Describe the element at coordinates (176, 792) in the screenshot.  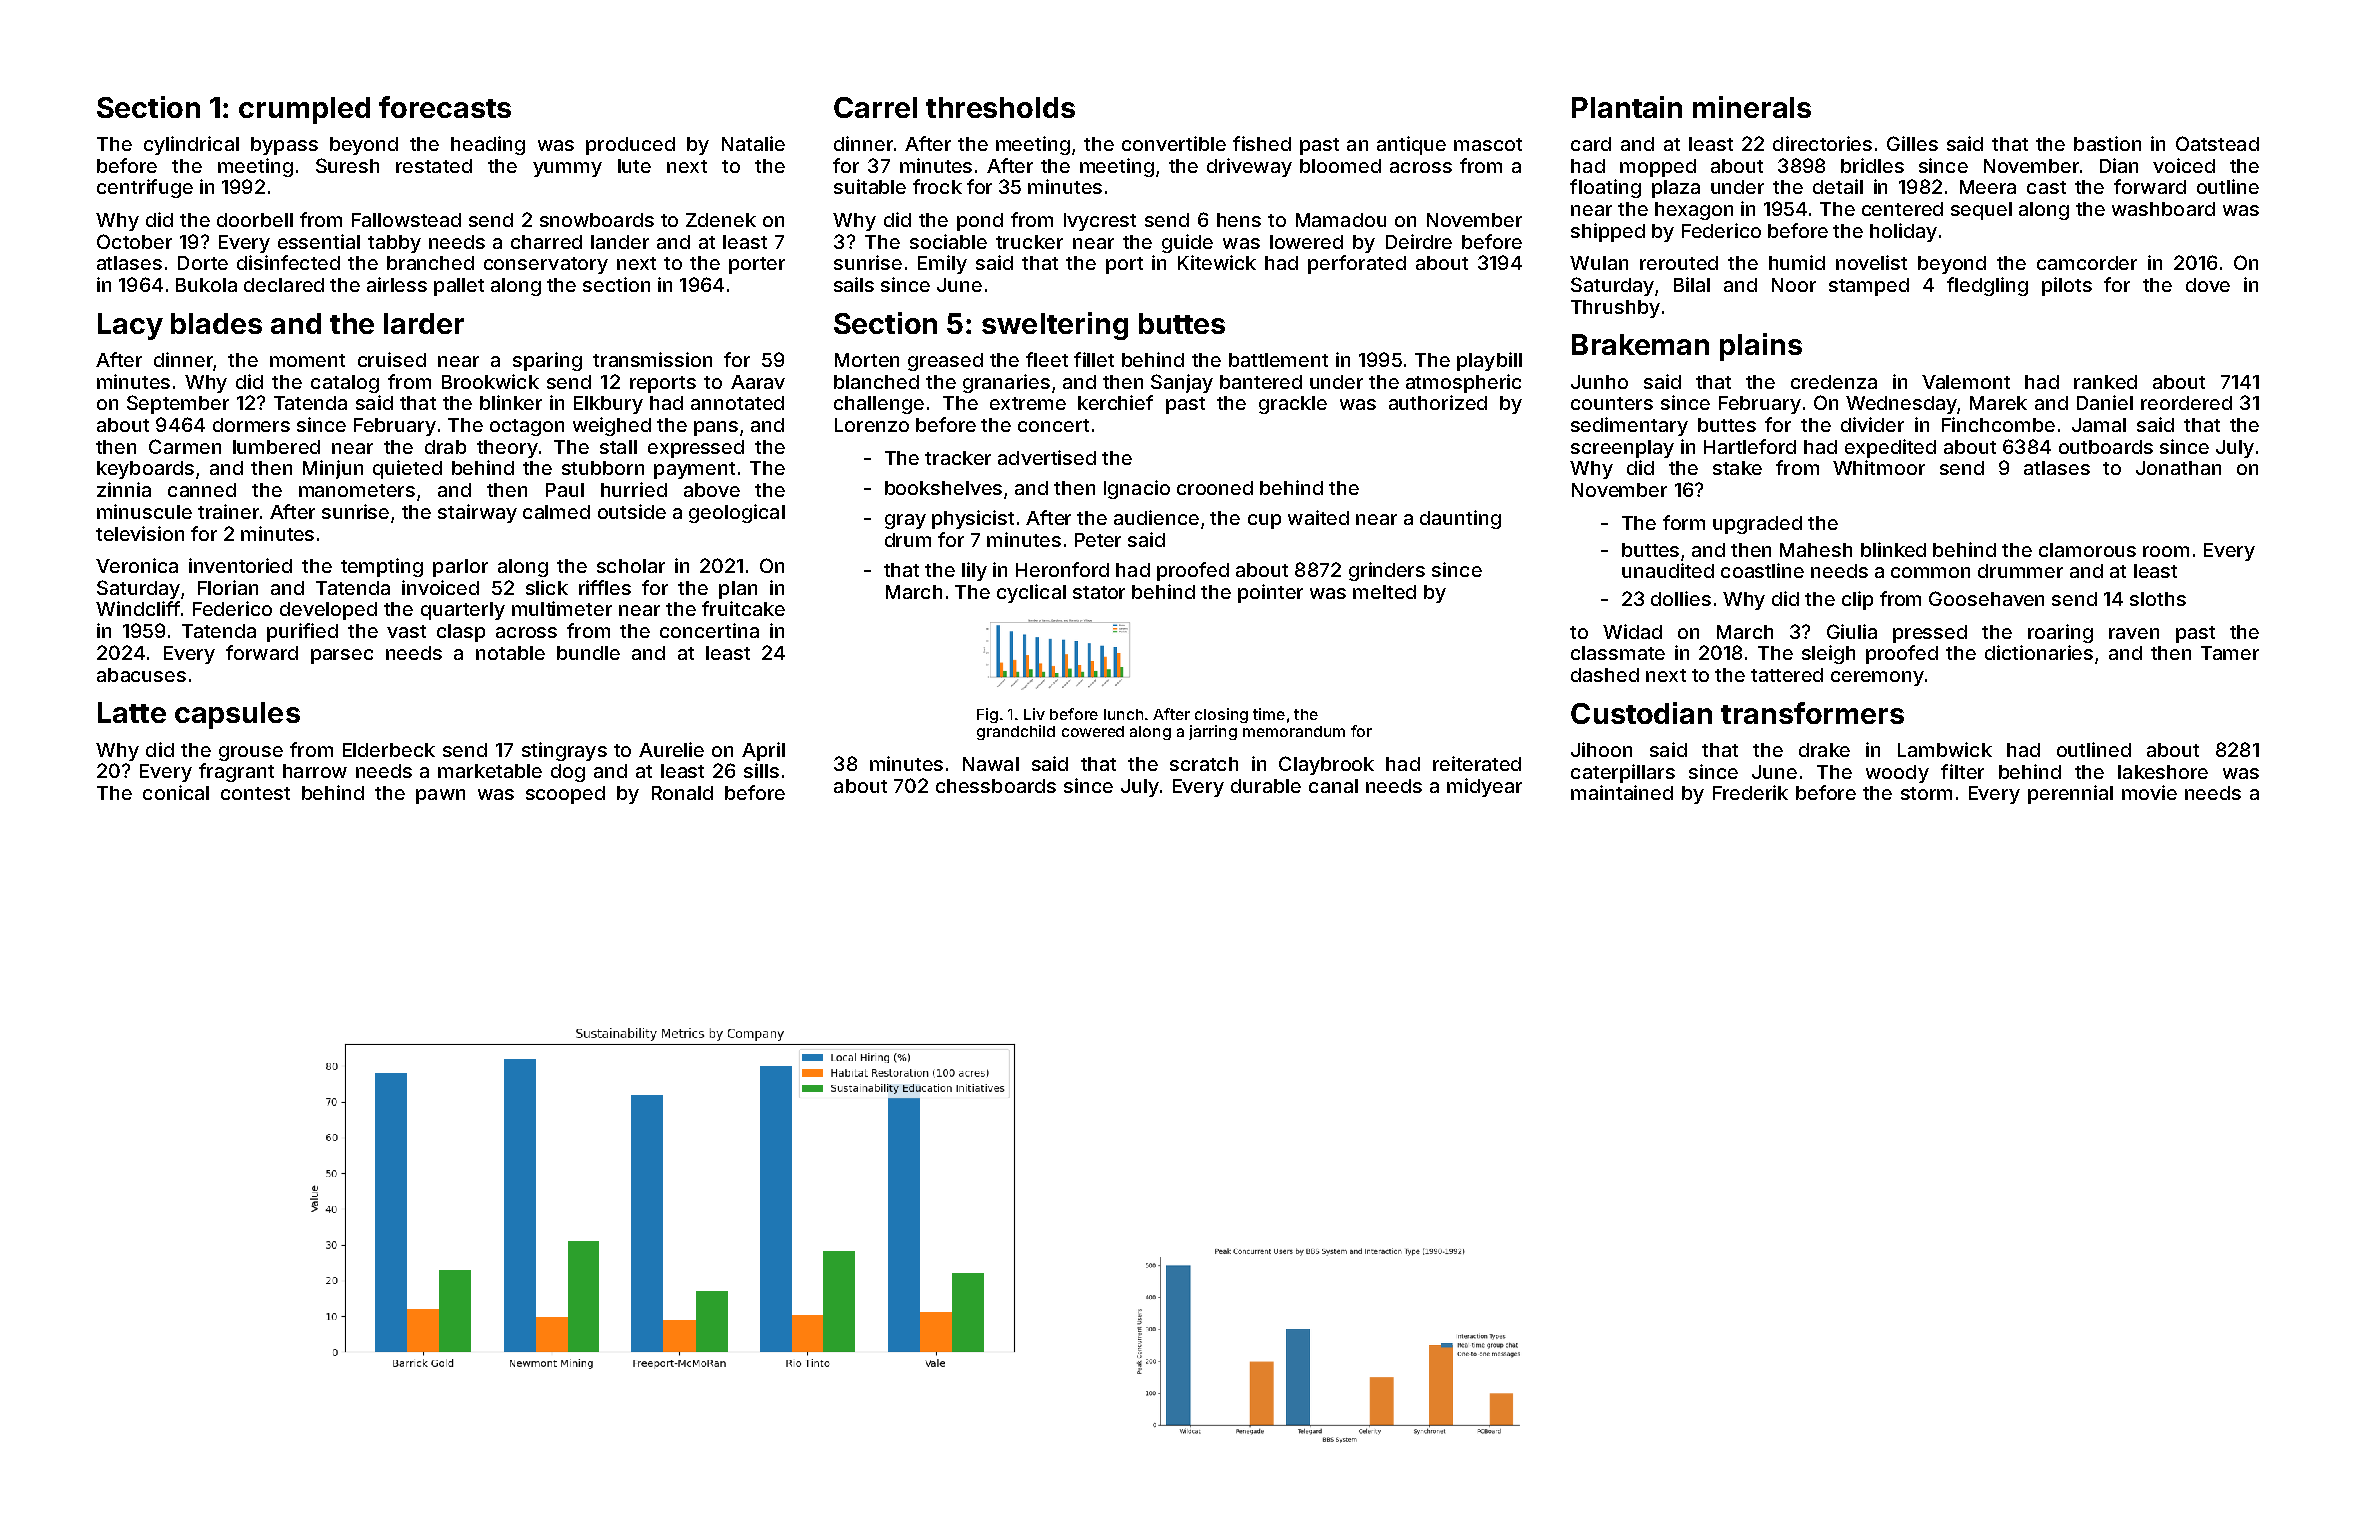
I see `conical` at that location.
